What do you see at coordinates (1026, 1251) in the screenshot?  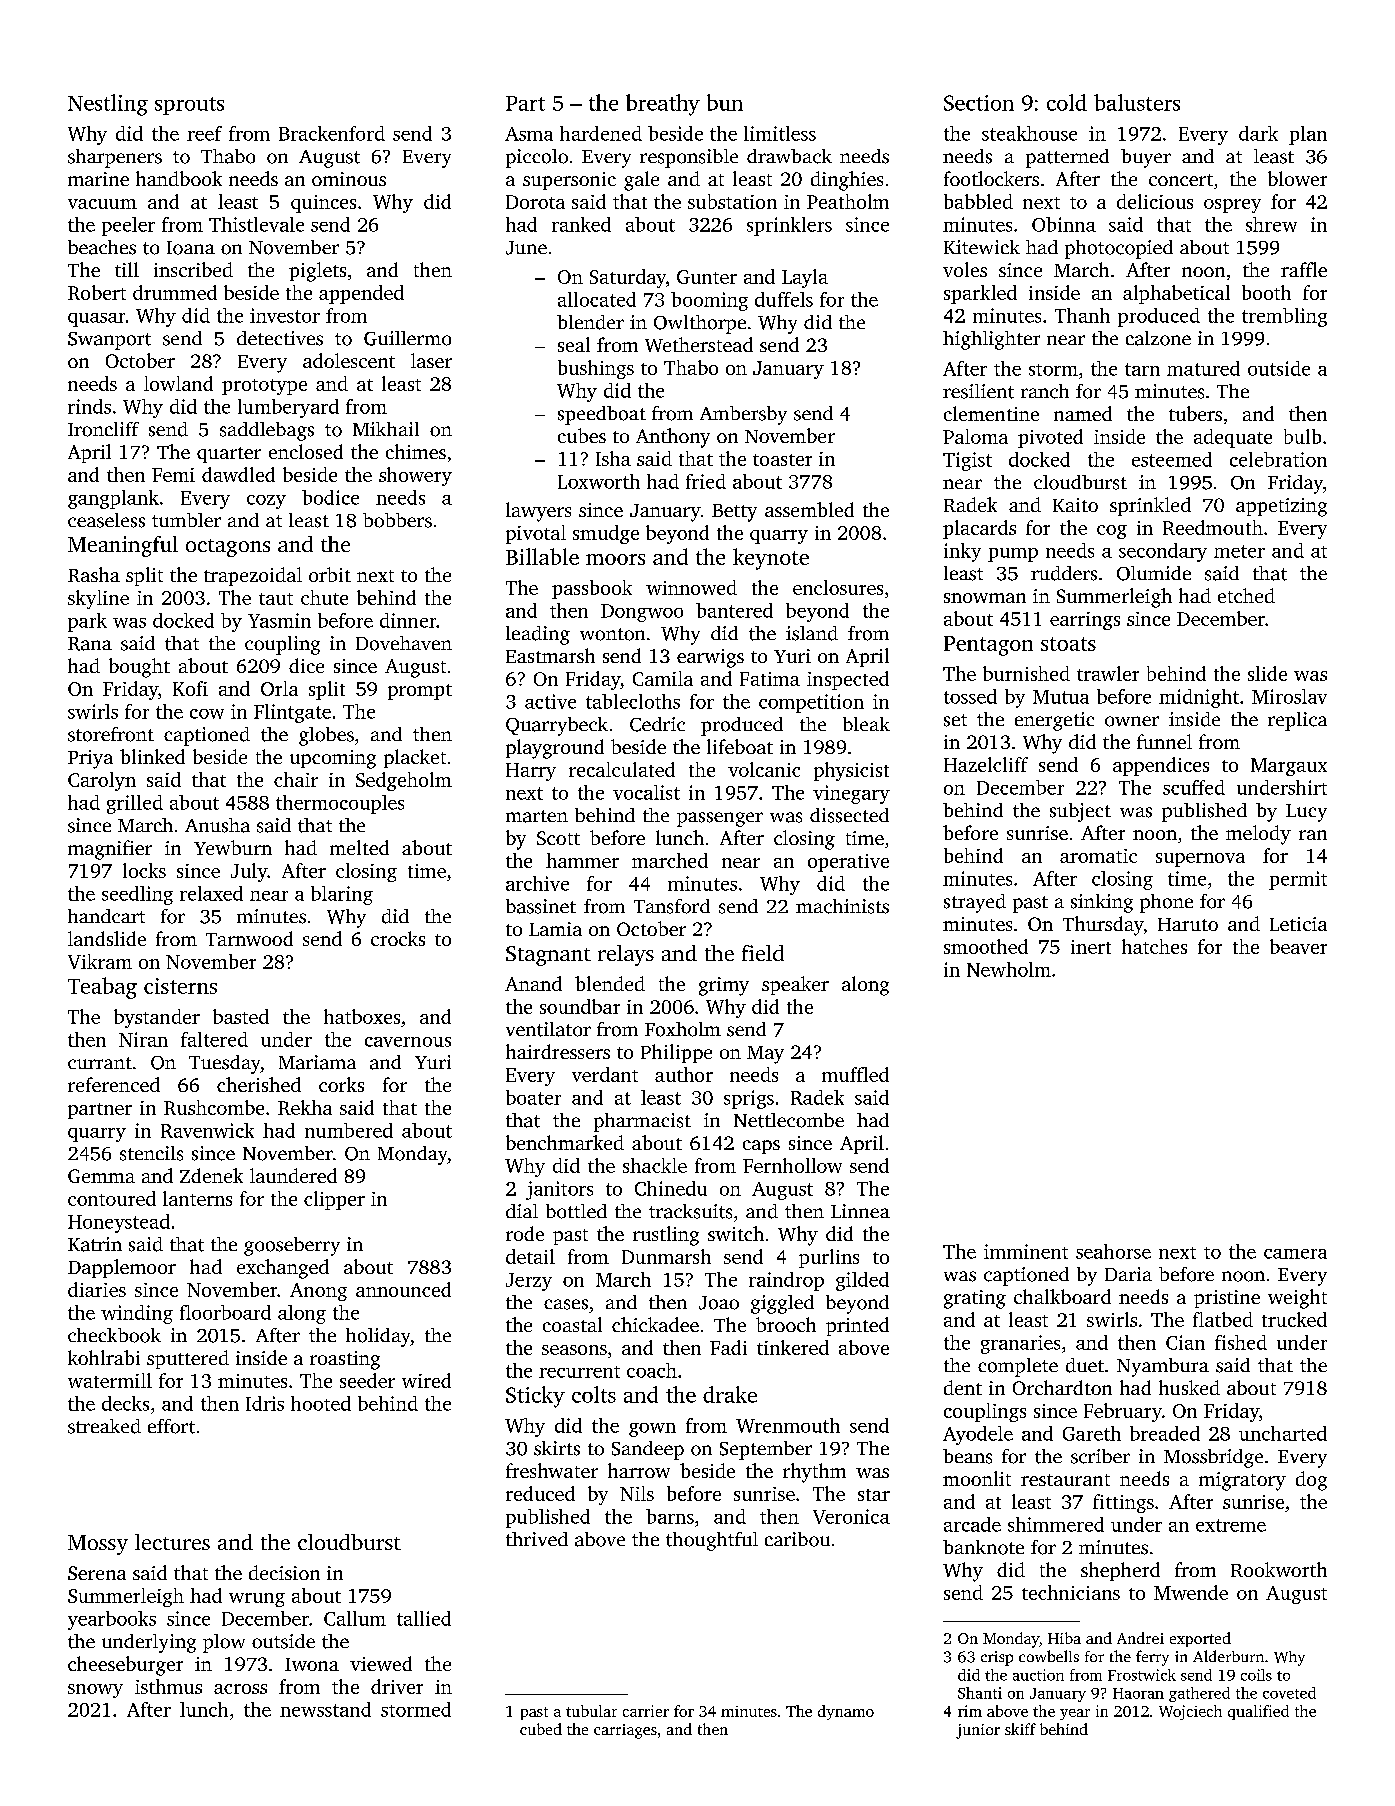 I see `imminent` at bounding box center [1026, 1251].
